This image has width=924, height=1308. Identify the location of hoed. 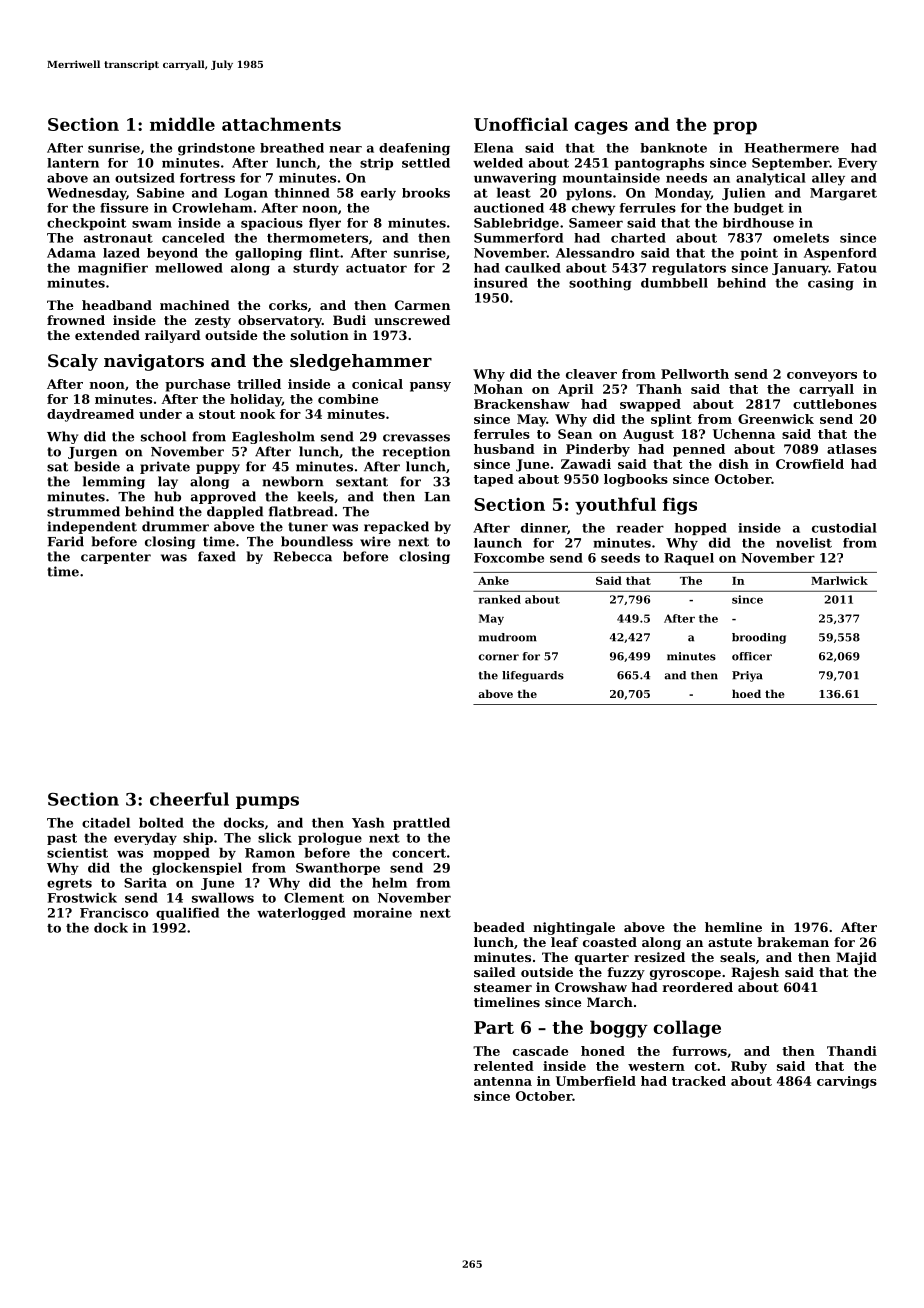
(746, 693).
